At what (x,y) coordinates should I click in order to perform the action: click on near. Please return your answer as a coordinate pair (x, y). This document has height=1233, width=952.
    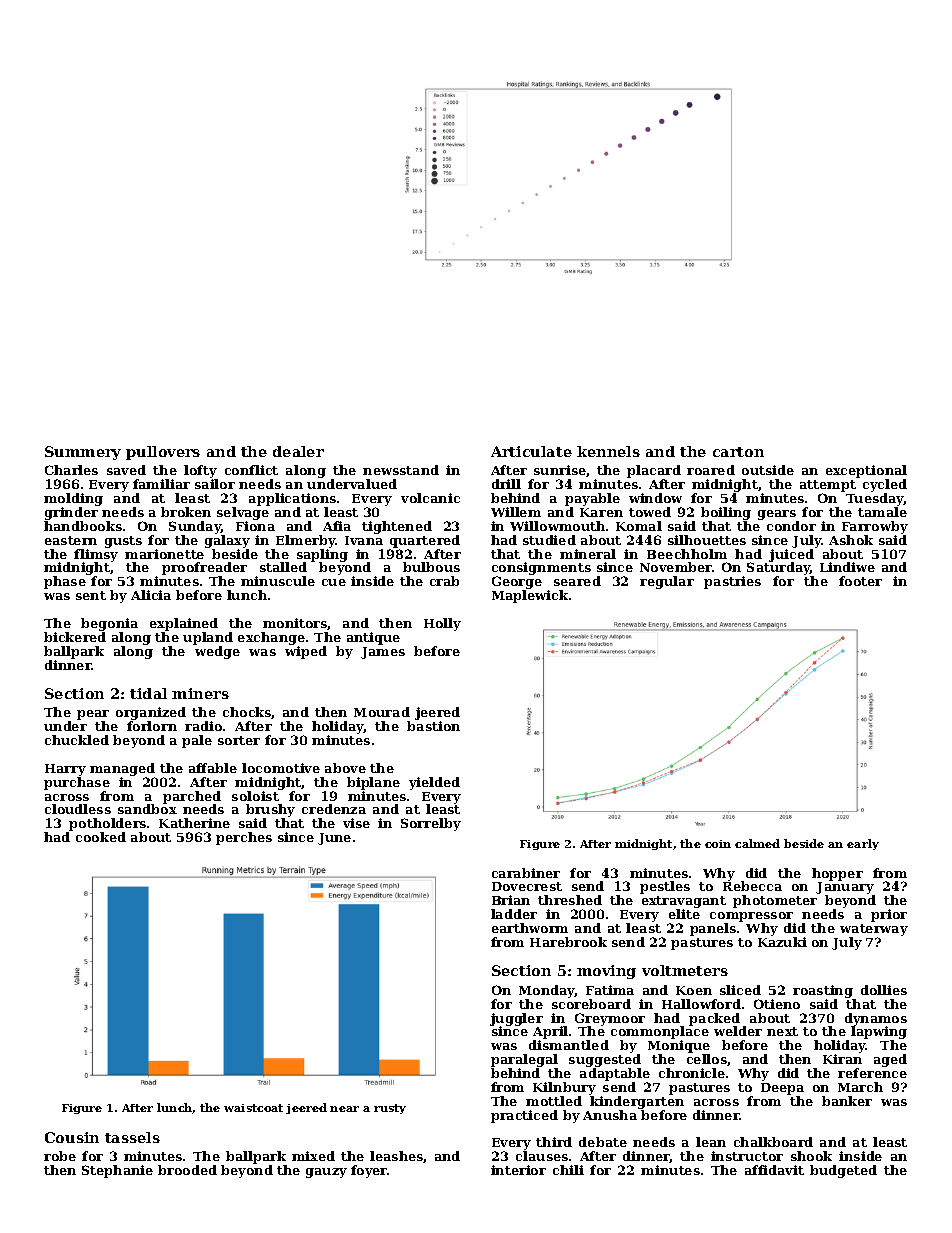
    Looking at the image, I should click on (344, 1109).
